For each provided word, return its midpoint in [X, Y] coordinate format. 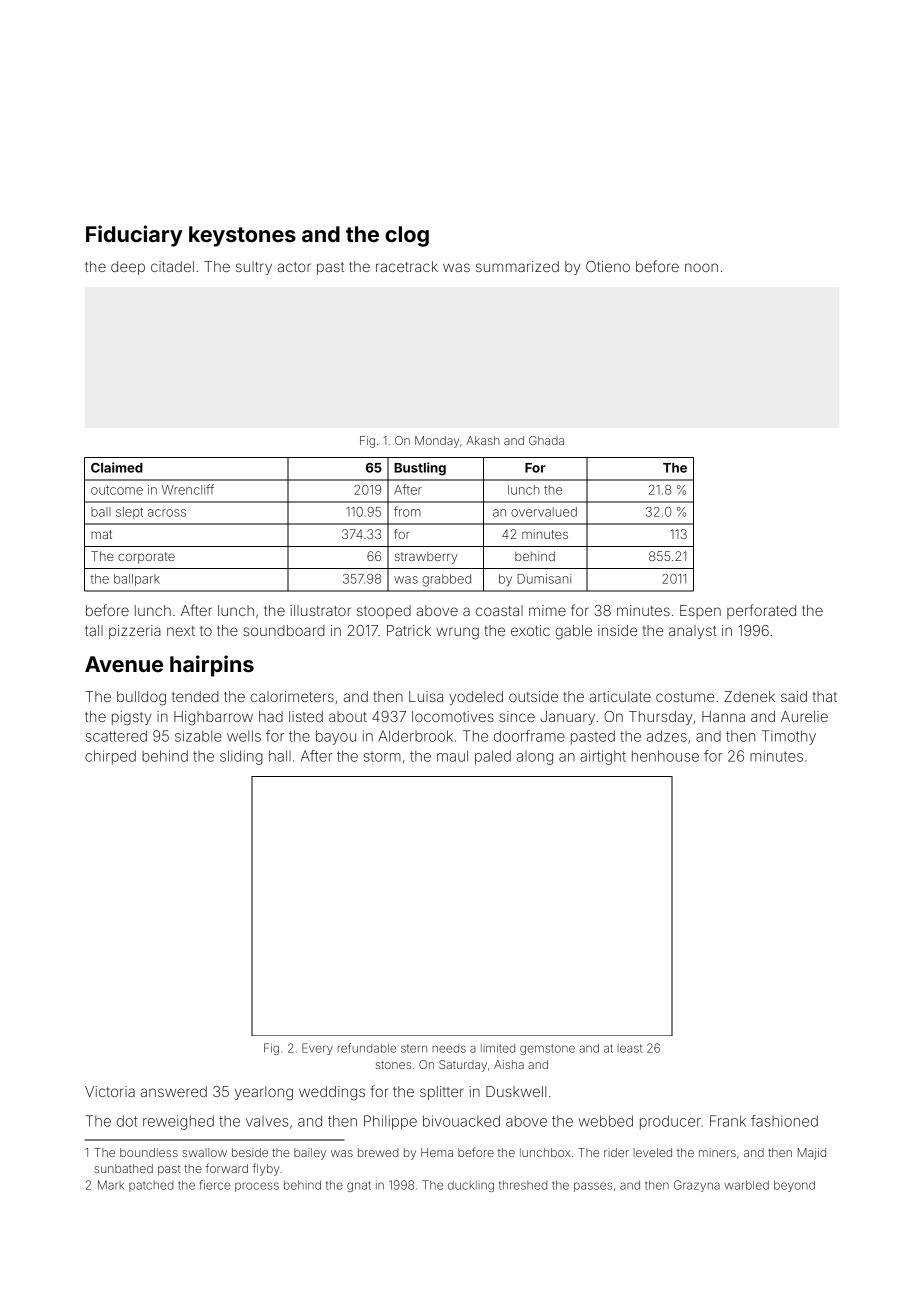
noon [701, 267]
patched [151, 1186]
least [630, 1048]
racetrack [407, 266]
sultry [254, 268]
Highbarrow [213, 718]
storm [382, 756]
